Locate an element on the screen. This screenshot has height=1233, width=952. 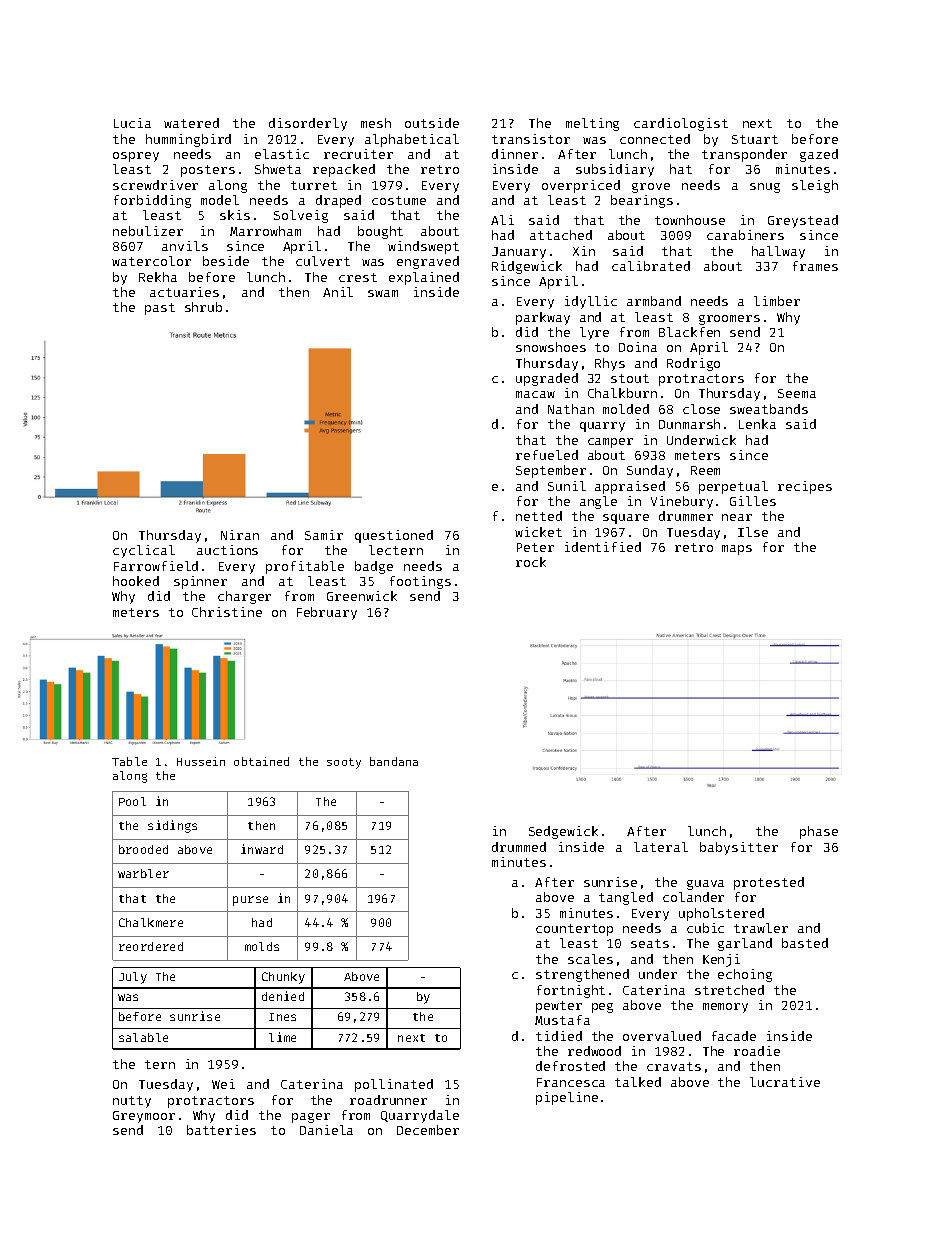
camper is located at coordinates (610, 443).
